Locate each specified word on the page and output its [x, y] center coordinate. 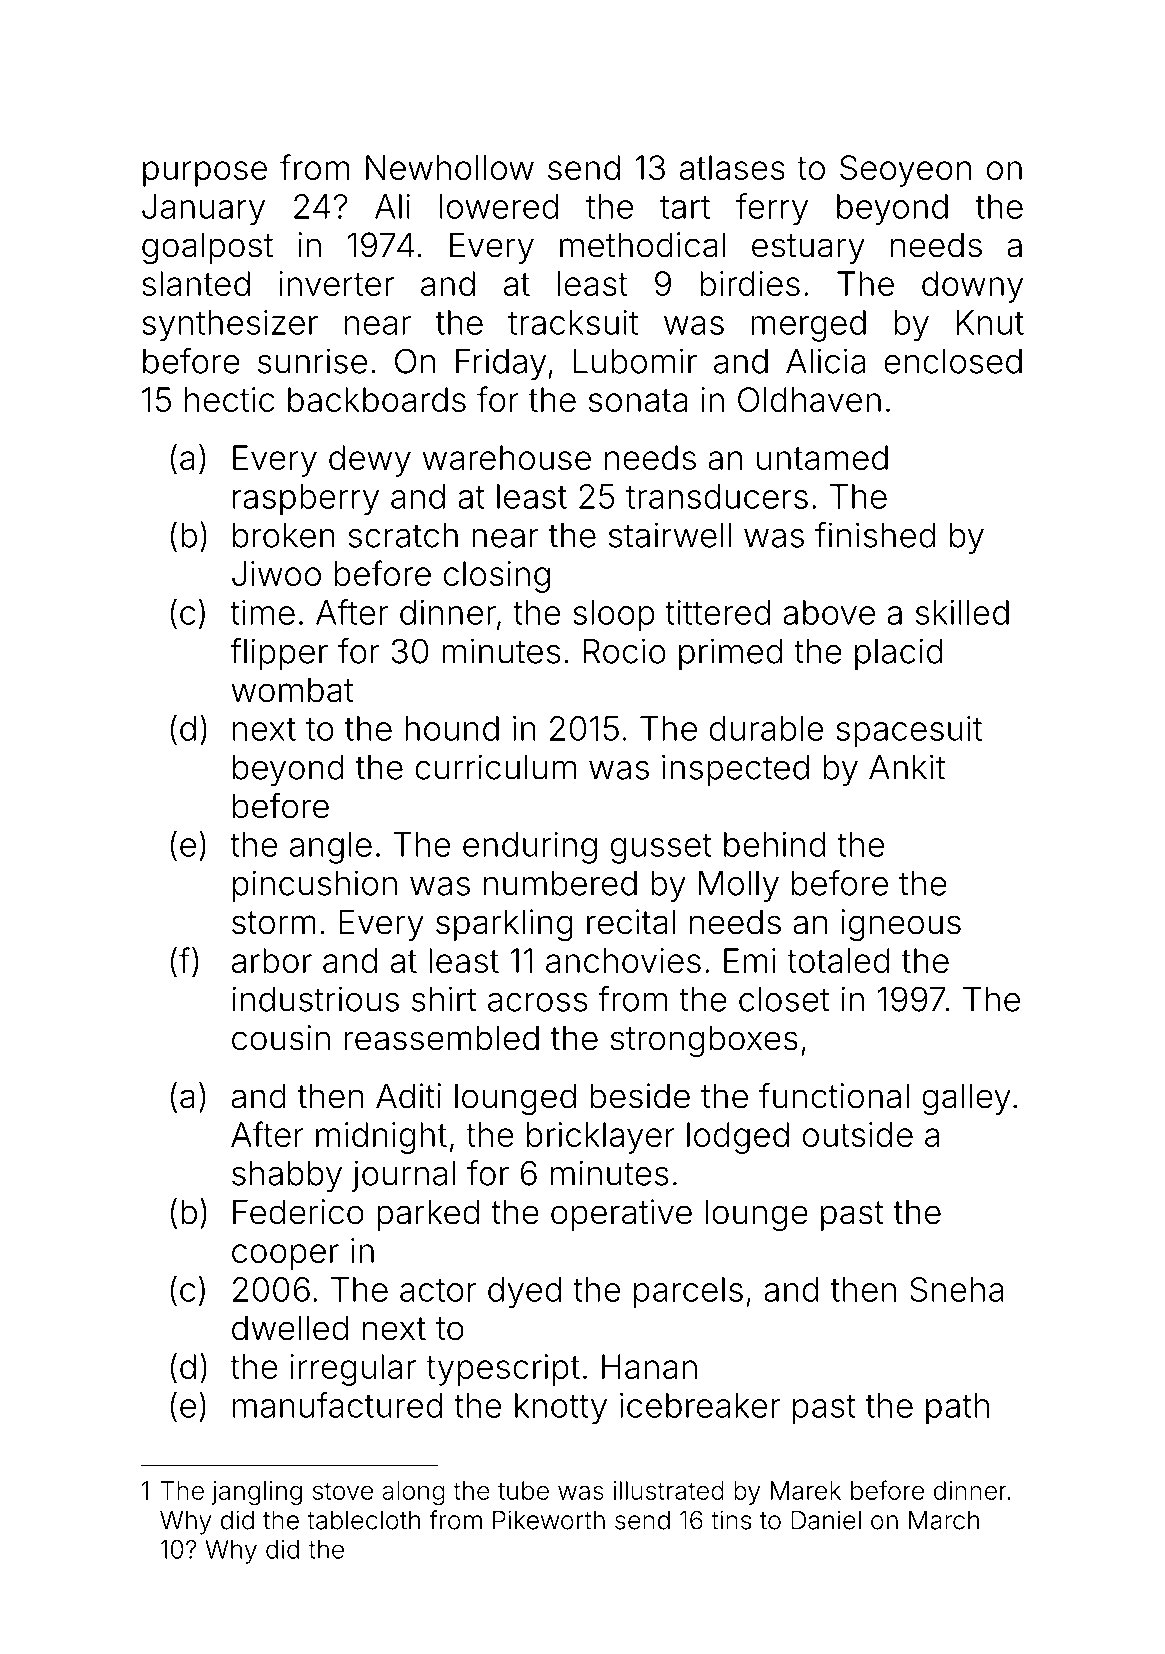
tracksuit [573, 322]
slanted [196, 283]
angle [331, 848]
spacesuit [909, 732]
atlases [732, 167]
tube [523, 1490]
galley [966, 1099]
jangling [257, 1493]
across [537, 1002]
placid [899, 654]
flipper [279, 654]
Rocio [624, 651]
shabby [287, 1176]
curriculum [495, 767]
